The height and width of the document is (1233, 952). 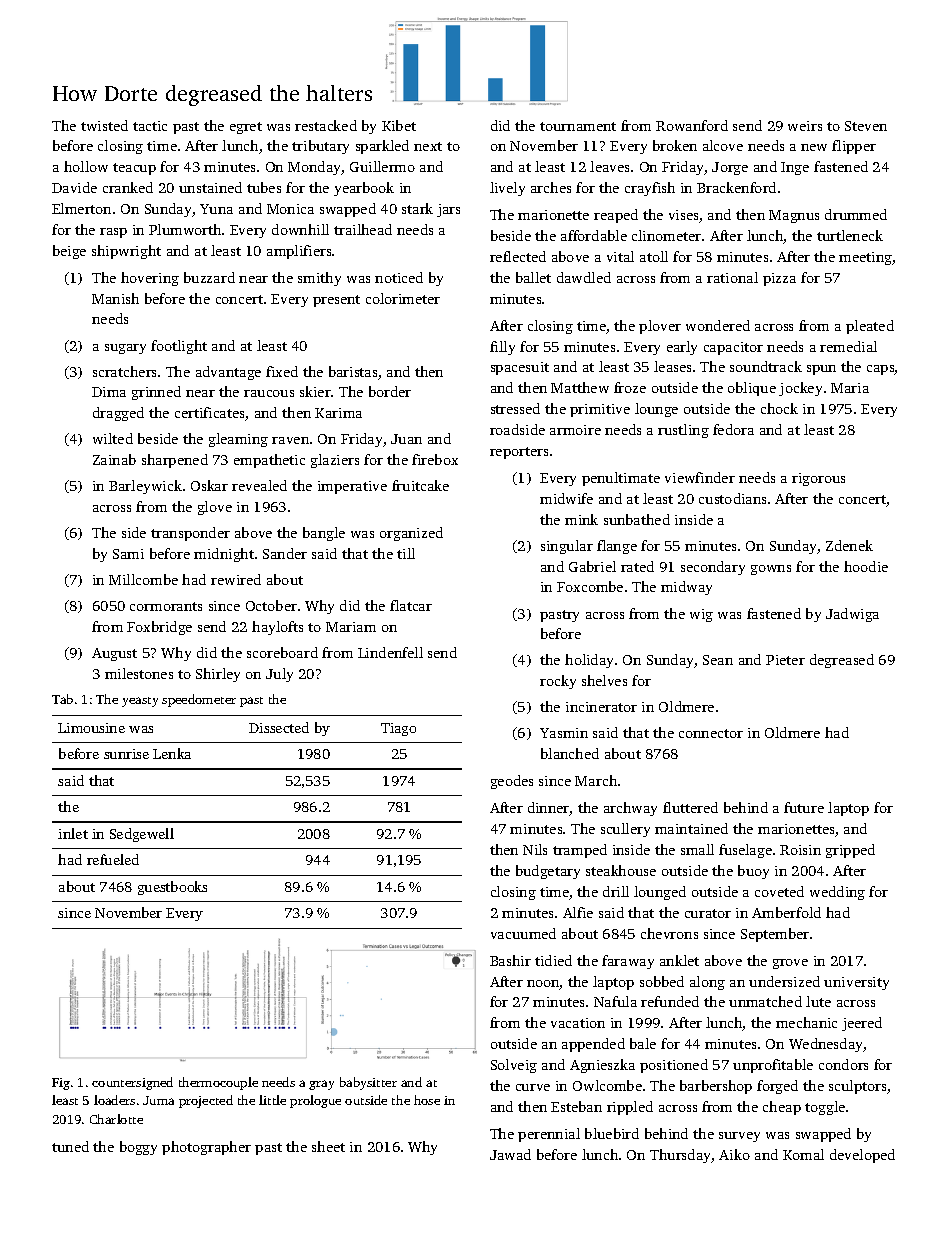 I want to click on Limousine, so click(x=91, y=728).
